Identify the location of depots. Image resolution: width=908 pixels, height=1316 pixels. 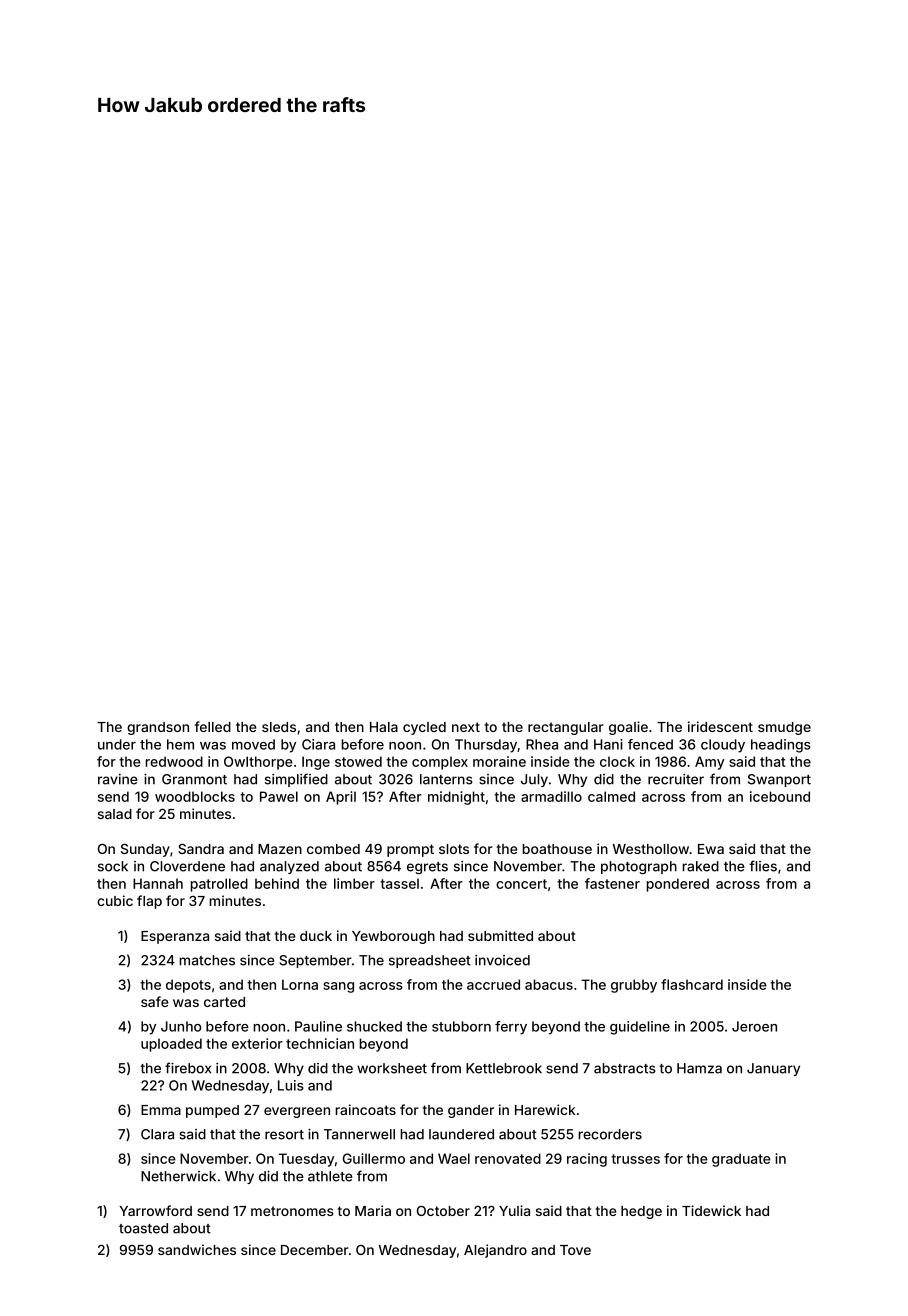
(188, 986).
